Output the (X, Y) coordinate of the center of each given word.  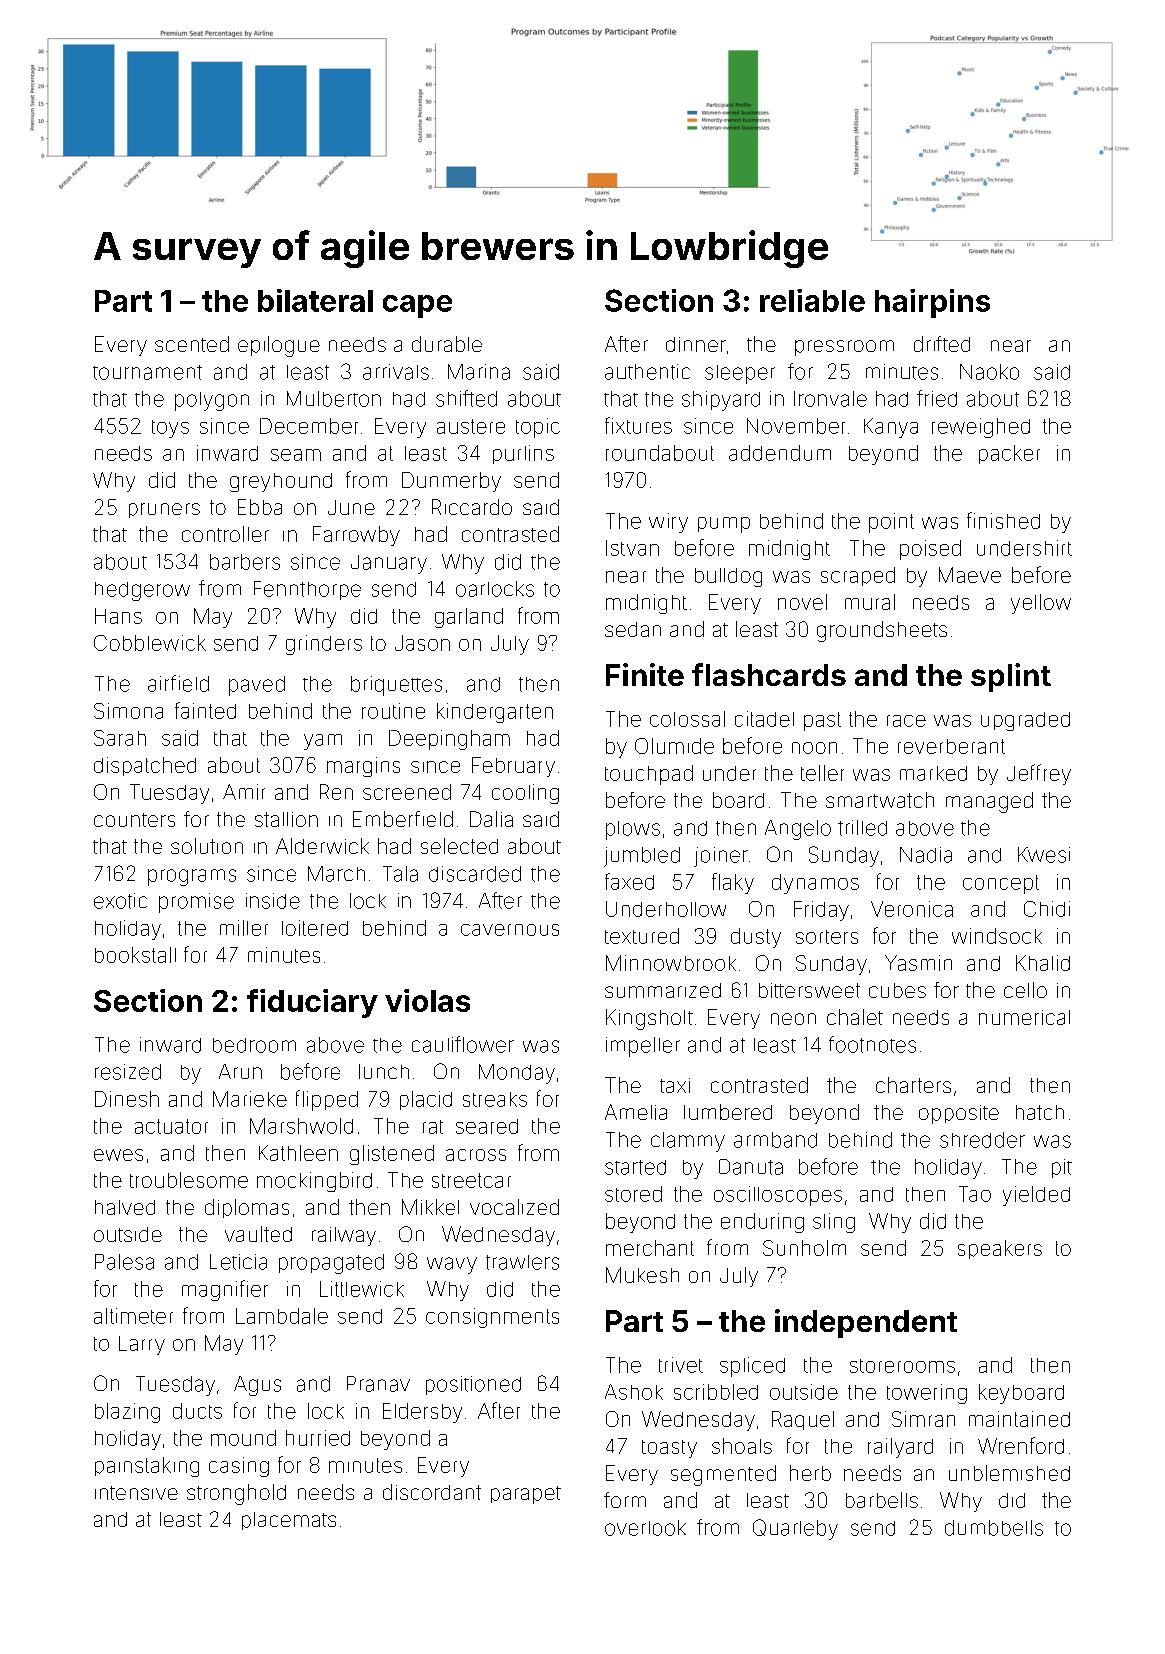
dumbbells (994, 1528)
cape (417, 306)
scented (192, 344)
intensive (136, 1493)
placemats (289, 1521)
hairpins (932, 303)
